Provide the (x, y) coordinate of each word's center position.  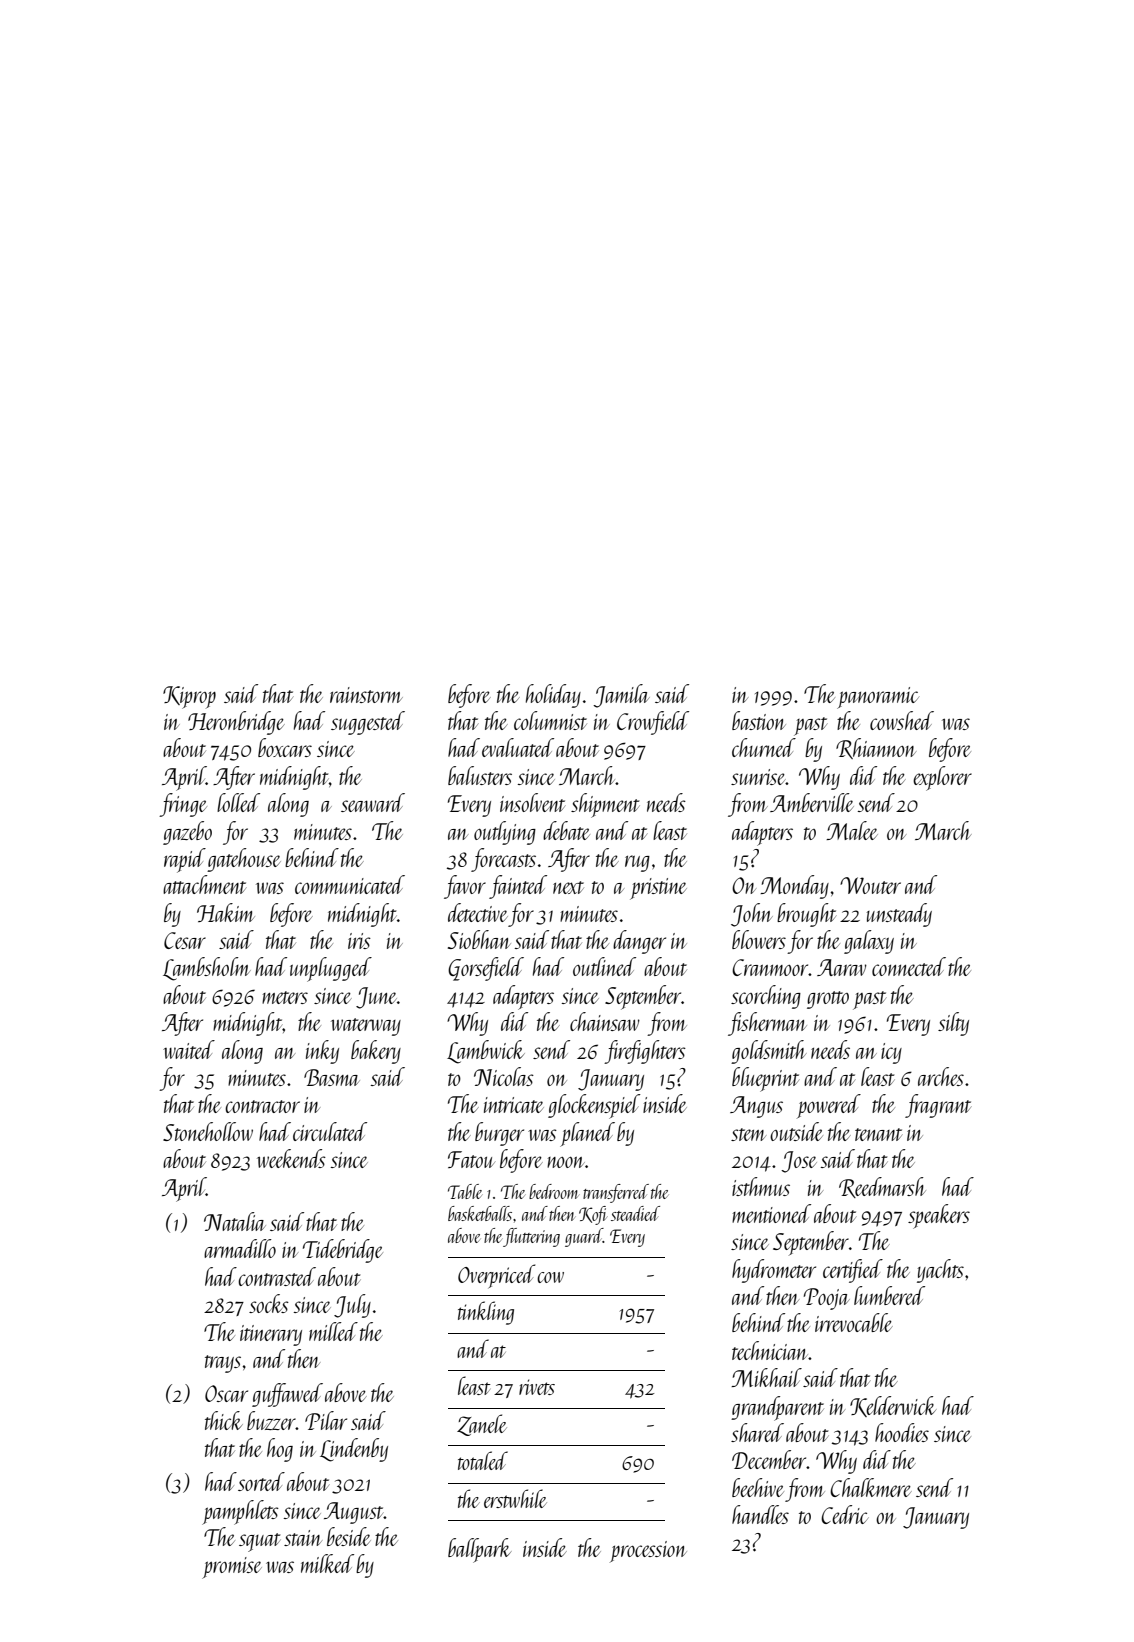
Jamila (621, 696)
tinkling (486, 1313)
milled (333, 1331)
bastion (759, 720)
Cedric (845, 1514)
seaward (373, 802)
